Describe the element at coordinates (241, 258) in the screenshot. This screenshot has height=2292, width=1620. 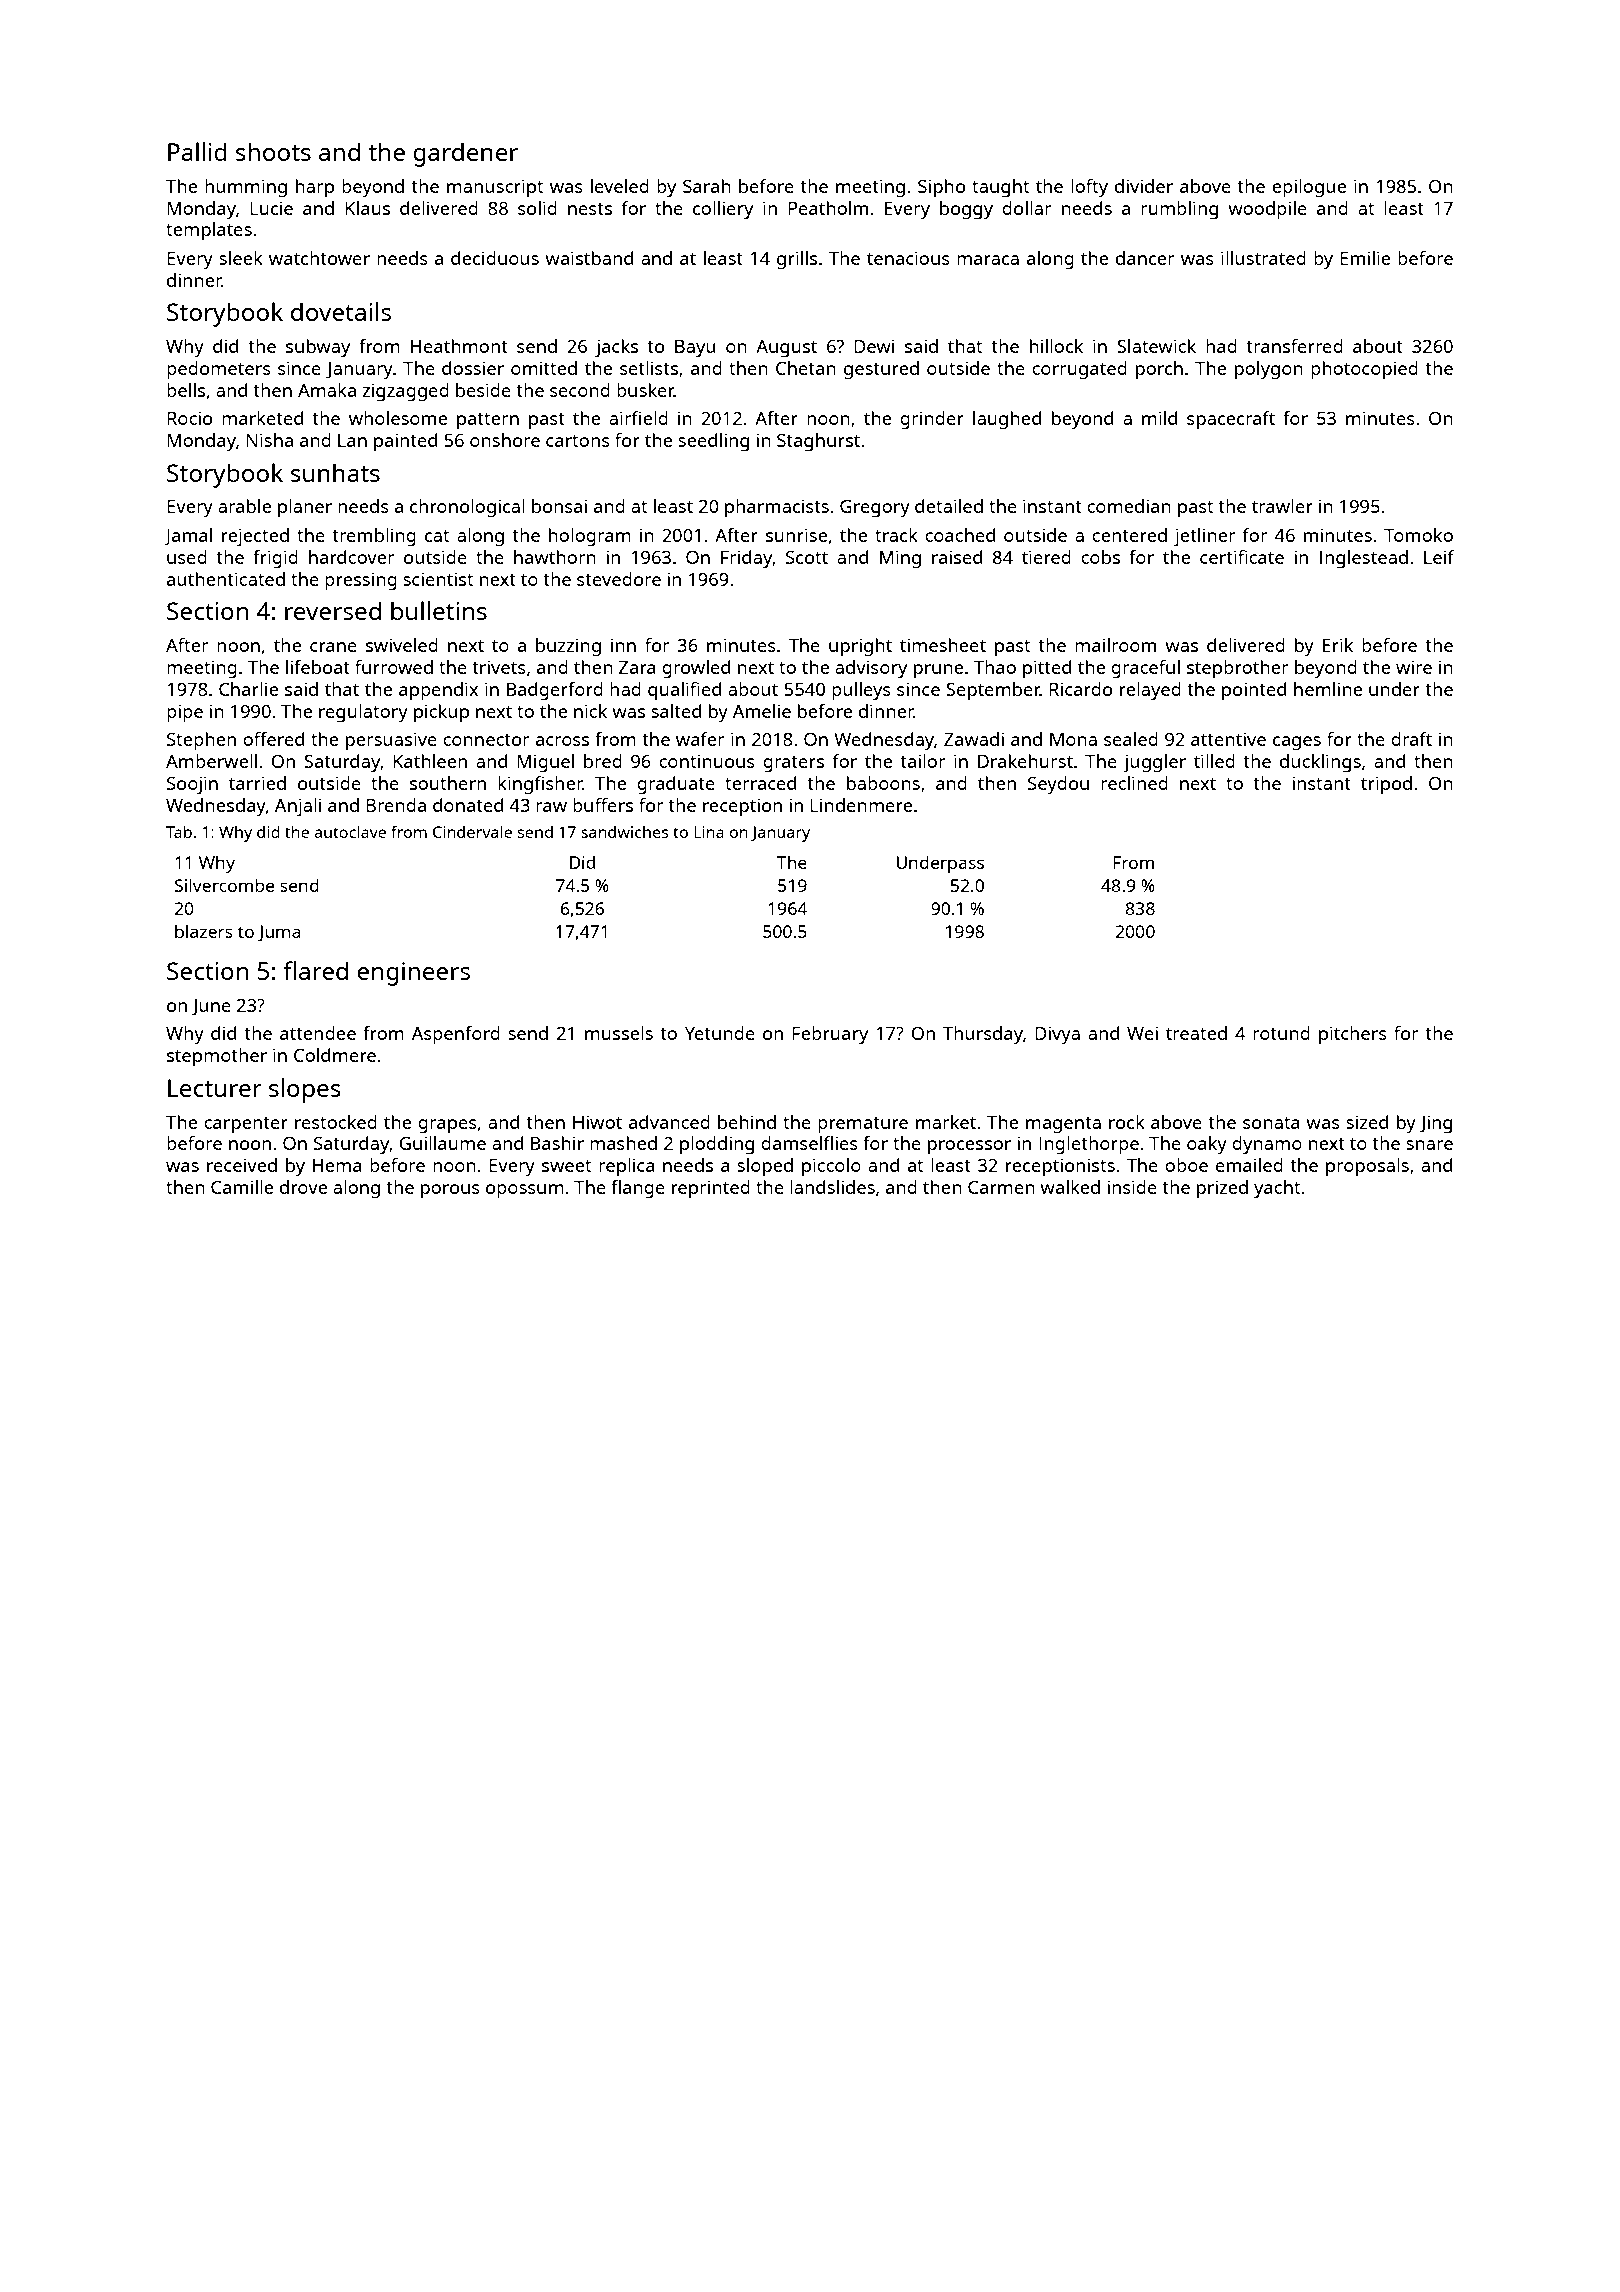
I see `sleek` at that location.
